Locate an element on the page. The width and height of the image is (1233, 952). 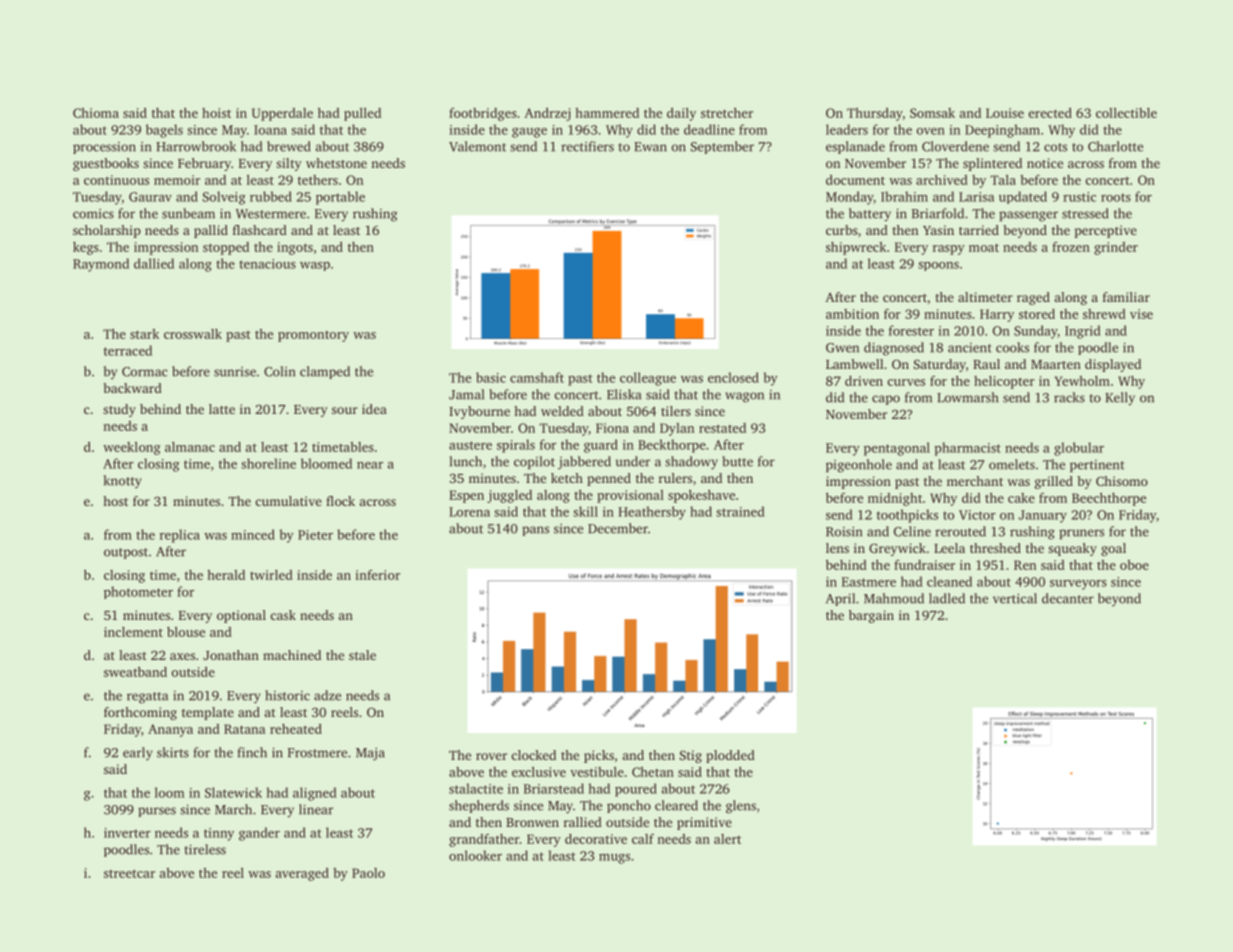
replica is located at coordinates (180, 536).
